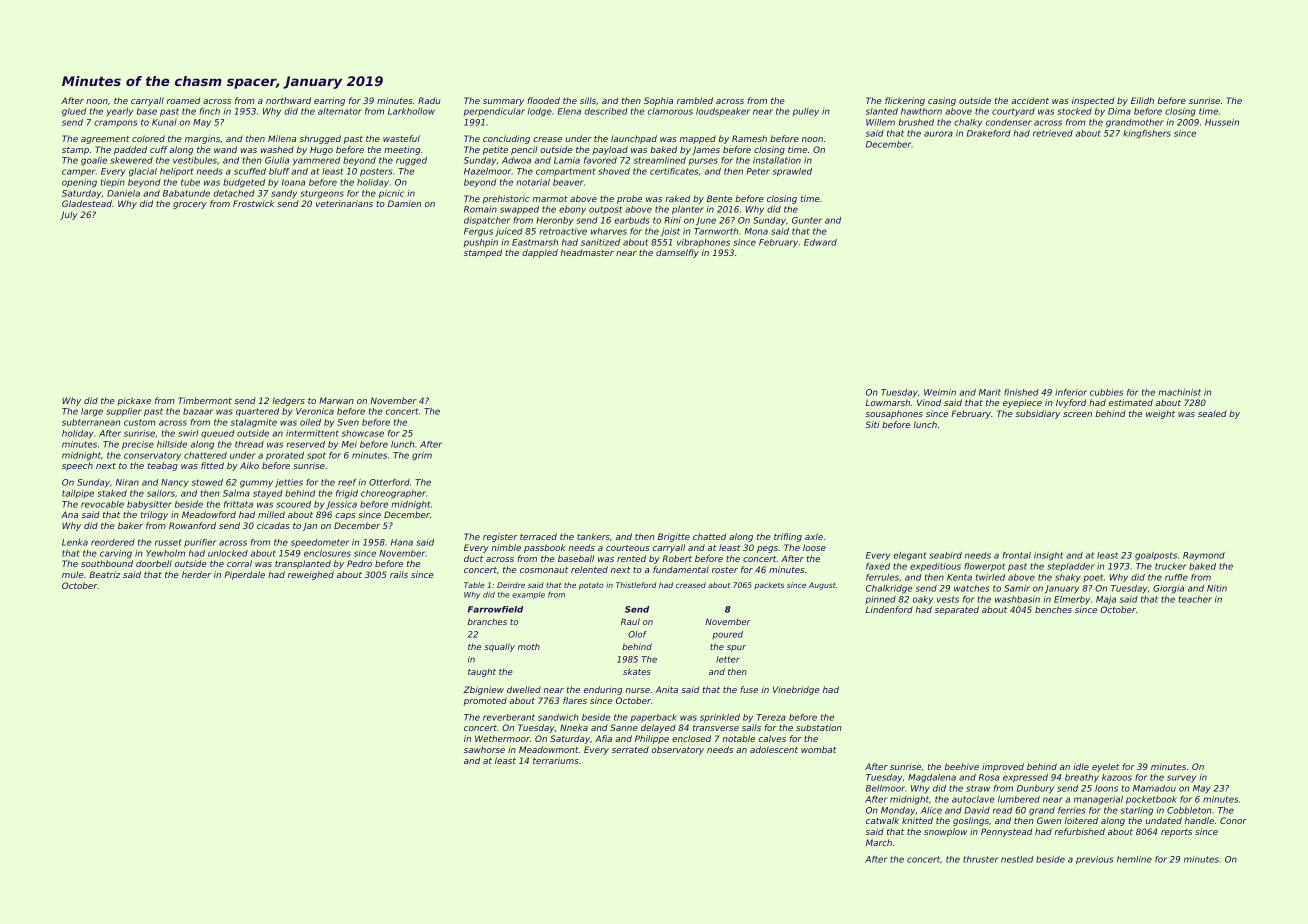 The height and width of the screenshot is (924, 1308). I want to click on March, so click(879, 842).
